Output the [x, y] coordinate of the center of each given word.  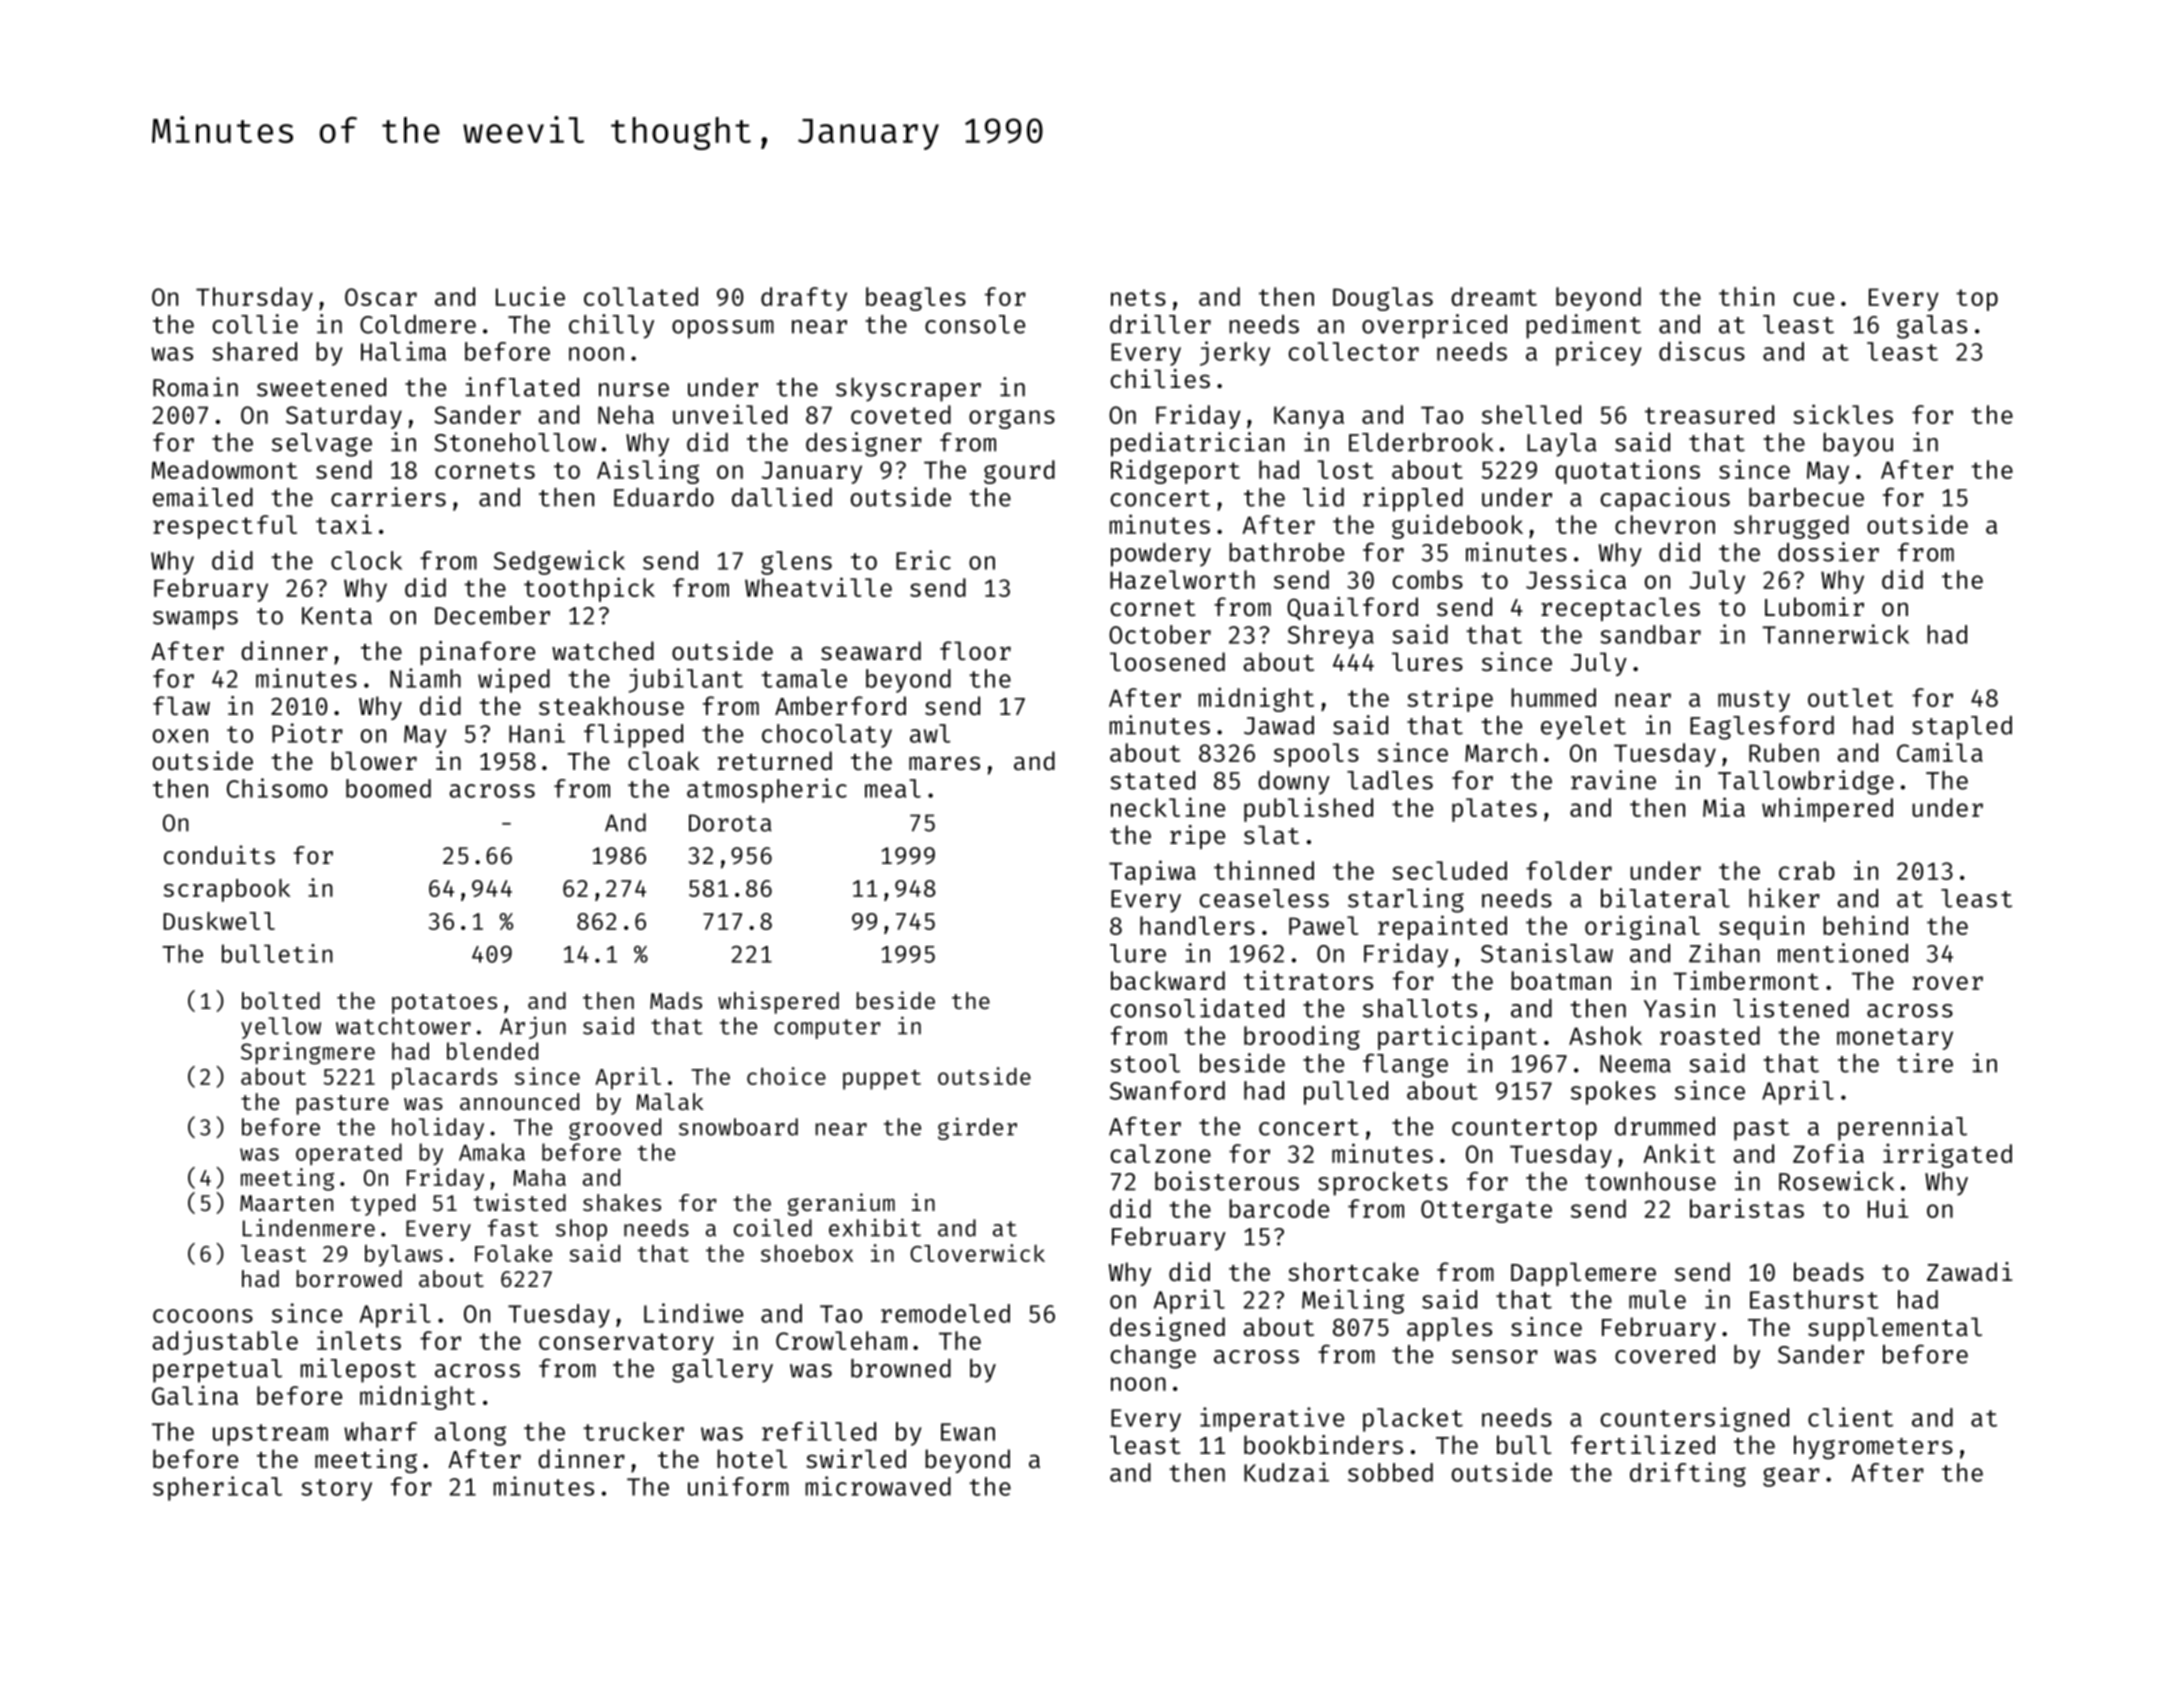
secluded [1449, 870]
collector [1354, 351]
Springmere [308, 1053]
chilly [611, 326]
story [336, 1490]
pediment [1583, 326]
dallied [782, 497]
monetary [1895, 1039]
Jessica [1576, 579]
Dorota [730, 823]
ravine [1613, 780]
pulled [1346, 1093]
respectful [225, 527]
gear [1791, 1477]
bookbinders [1323, 1444]
